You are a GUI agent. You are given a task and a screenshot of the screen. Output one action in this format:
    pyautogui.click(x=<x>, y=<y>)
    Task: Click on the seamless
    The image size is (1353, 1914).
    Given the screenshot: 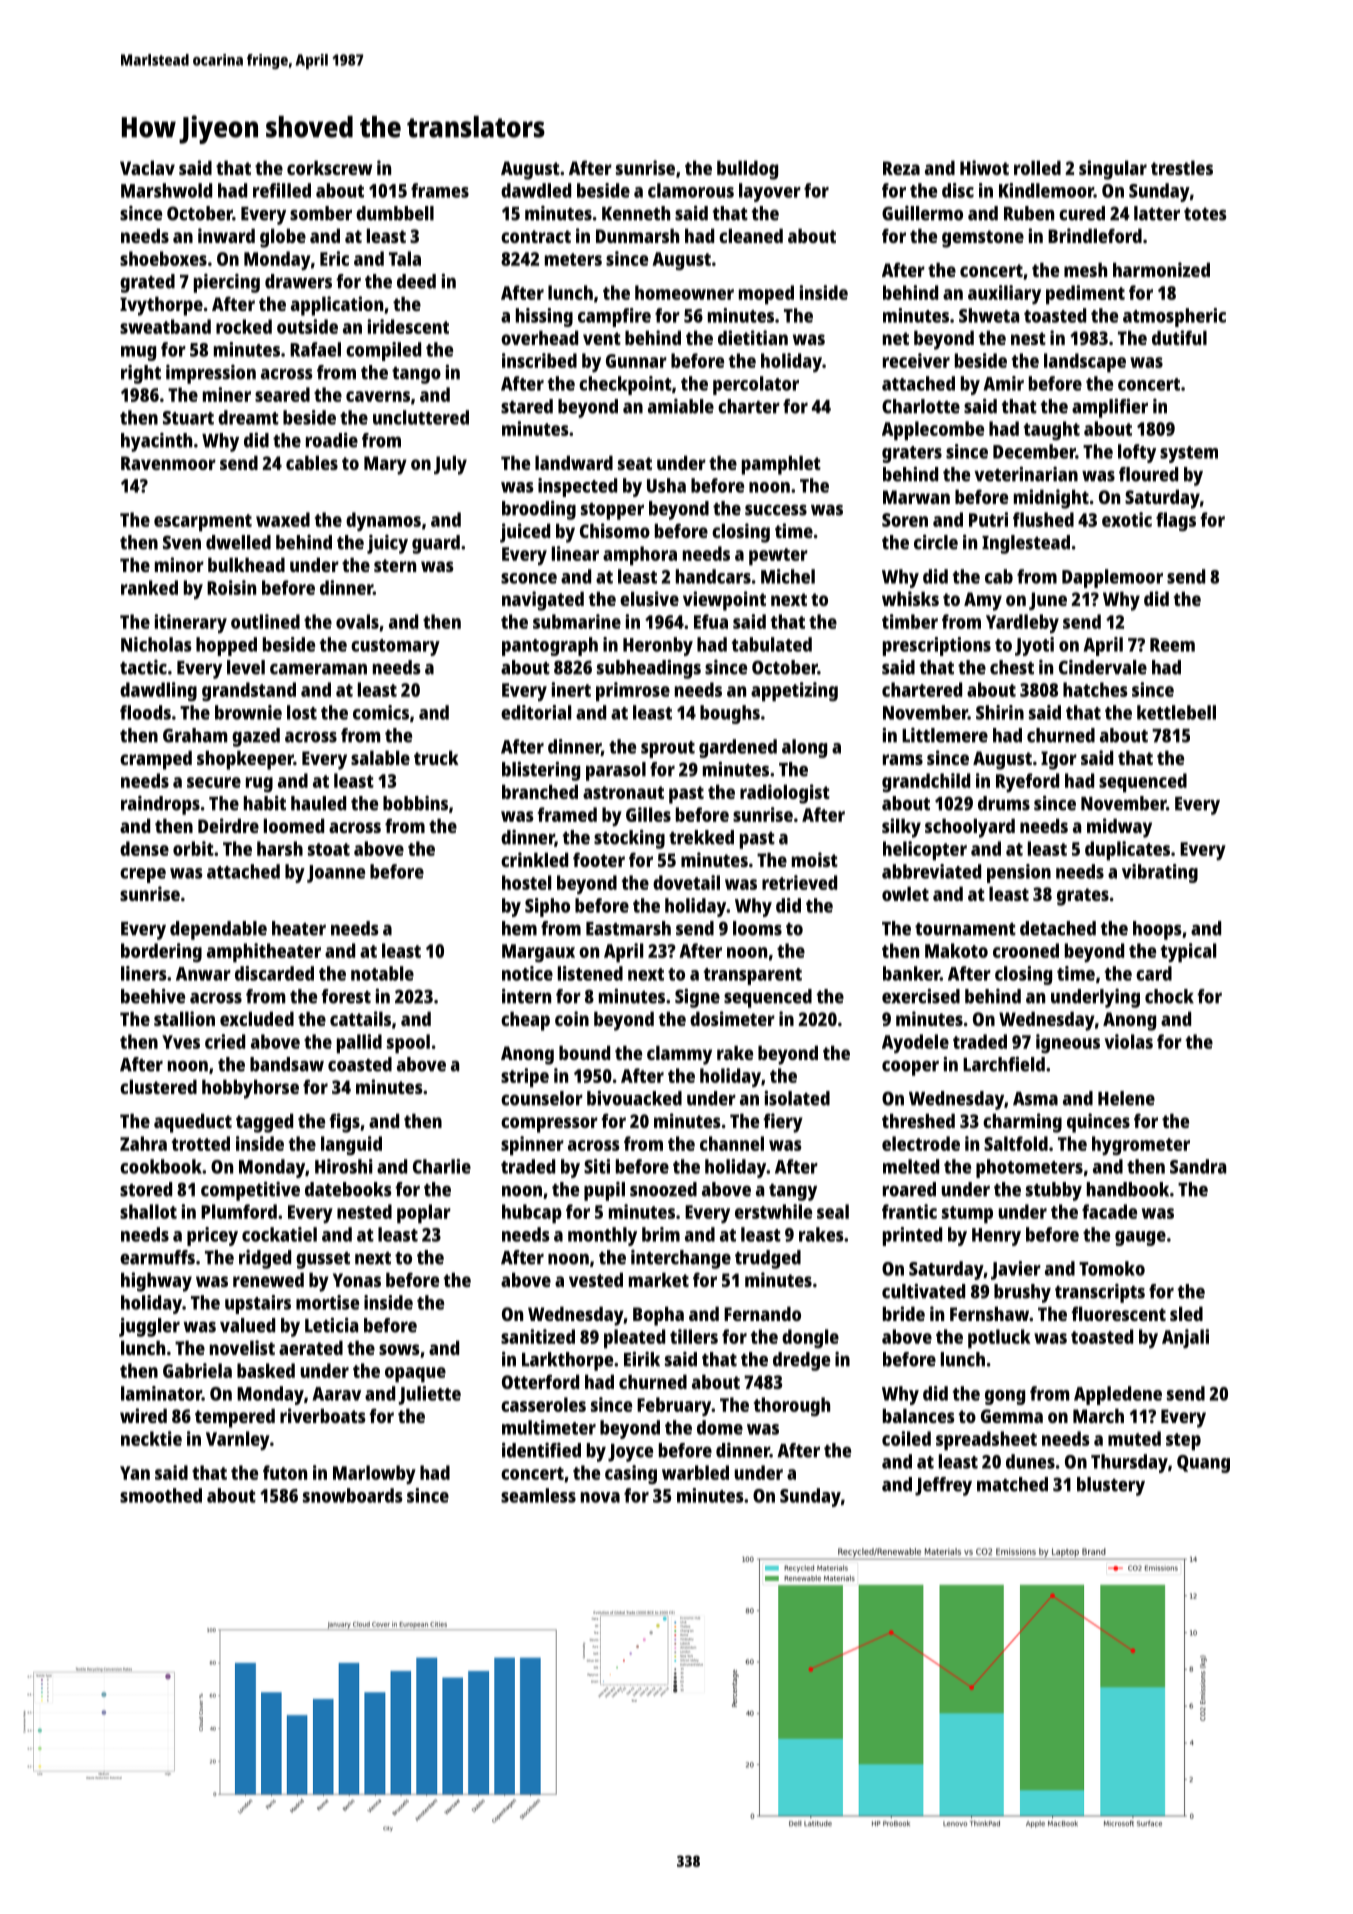 What is the action you would take?
    pyautogui.click(x=538, y=1495)
